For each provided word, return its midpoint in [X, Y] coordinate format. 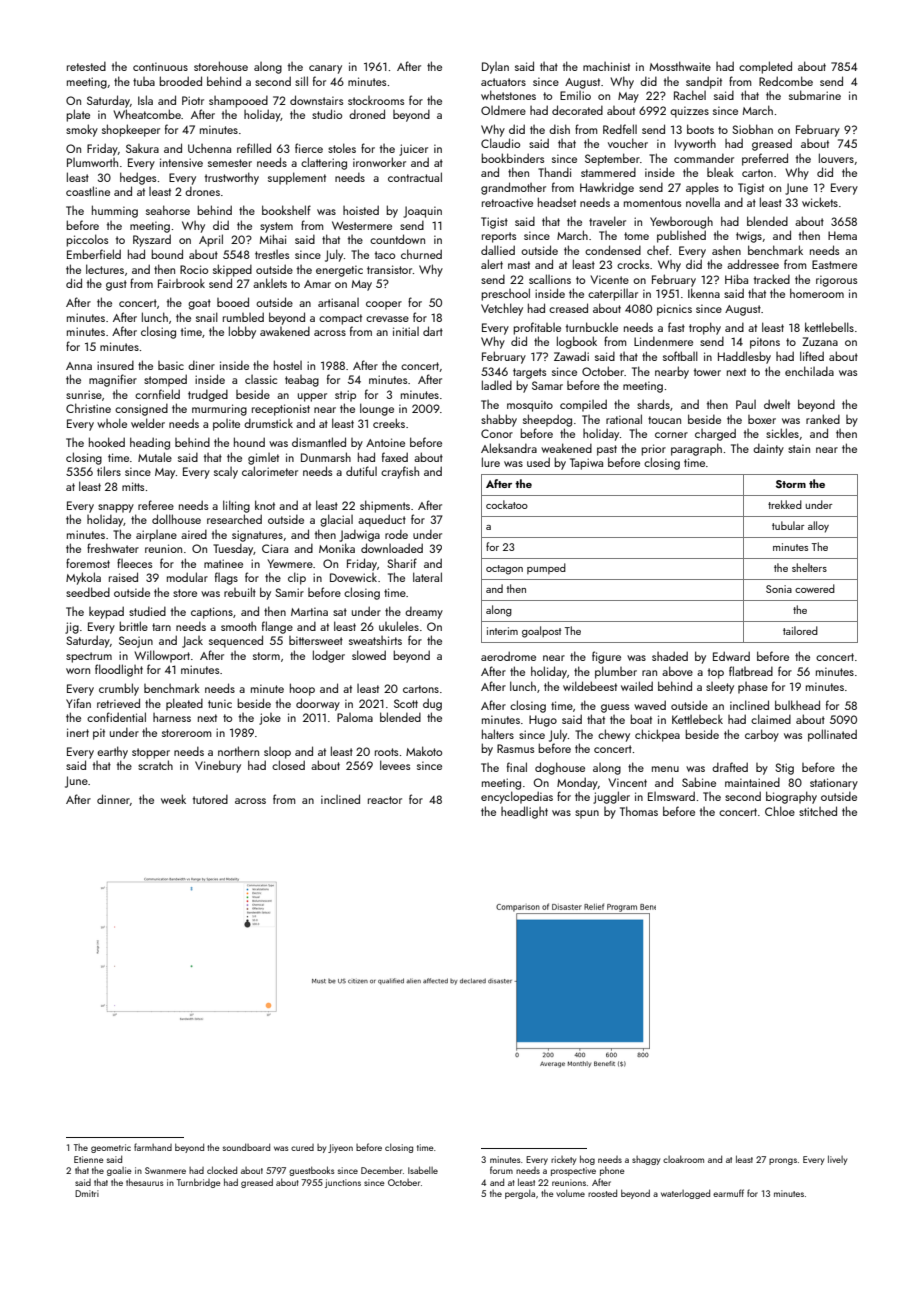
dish [559, 129]
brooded [180, 81]
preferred [765, 159]
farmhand [153, 1147]
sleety [720, 688]
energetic [339, 271]
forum [501, 1170]
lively [837, 1160]
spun [587, 814]
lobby [242, 332]
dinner [113, 799]
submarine [815, 95]
